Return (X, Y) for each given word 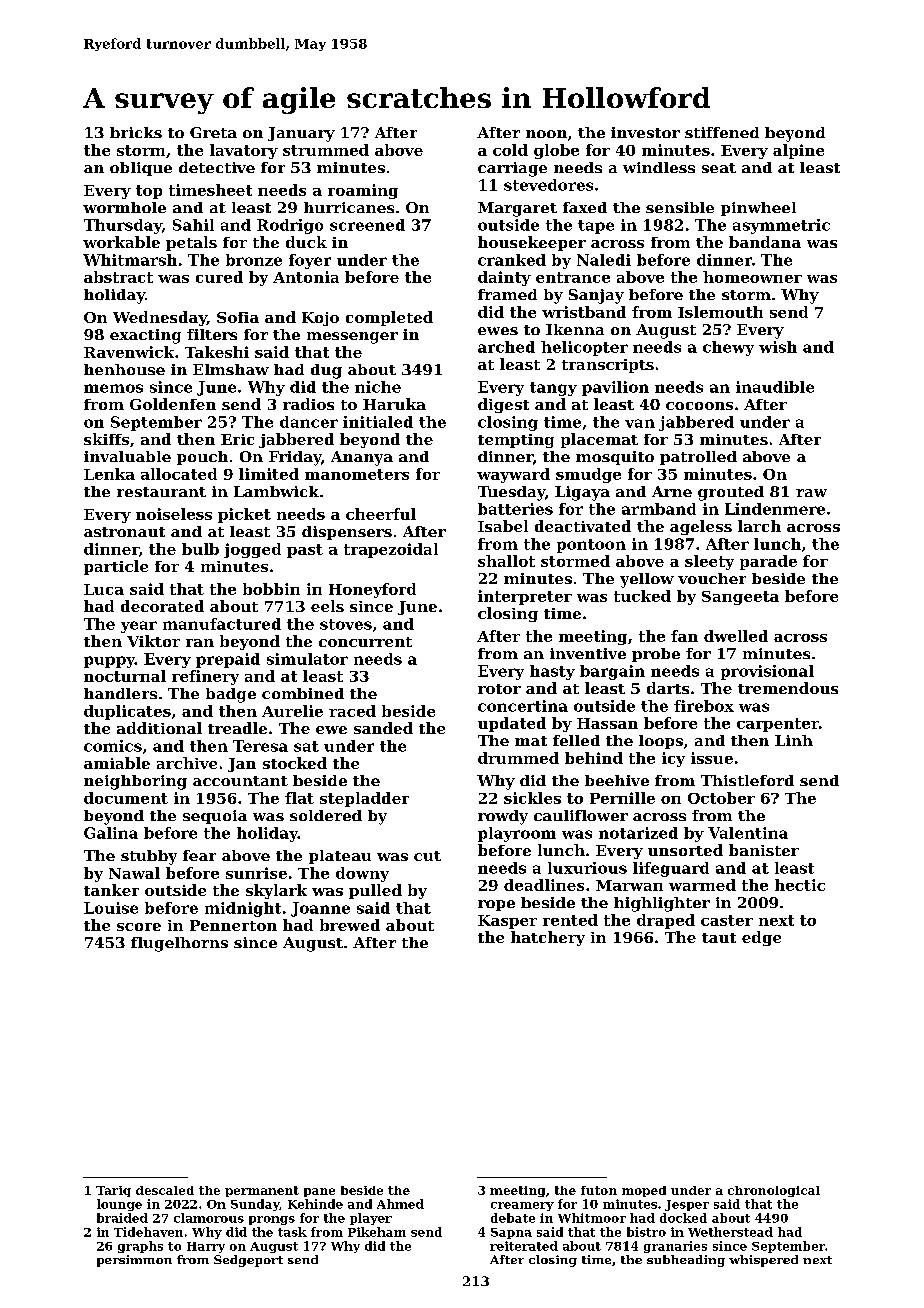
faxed (585, 207)
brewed (350, 925)
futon (599, 1190)
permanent (262, 1191)
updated (512, 724)
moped (644, 1191)
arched (506, 347)
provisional (767, 672)
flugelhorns (179, 944)
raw (811, 493)
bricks (136, 132)
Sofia (238, 317)
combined (303, 693)
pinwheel (758, 209)
